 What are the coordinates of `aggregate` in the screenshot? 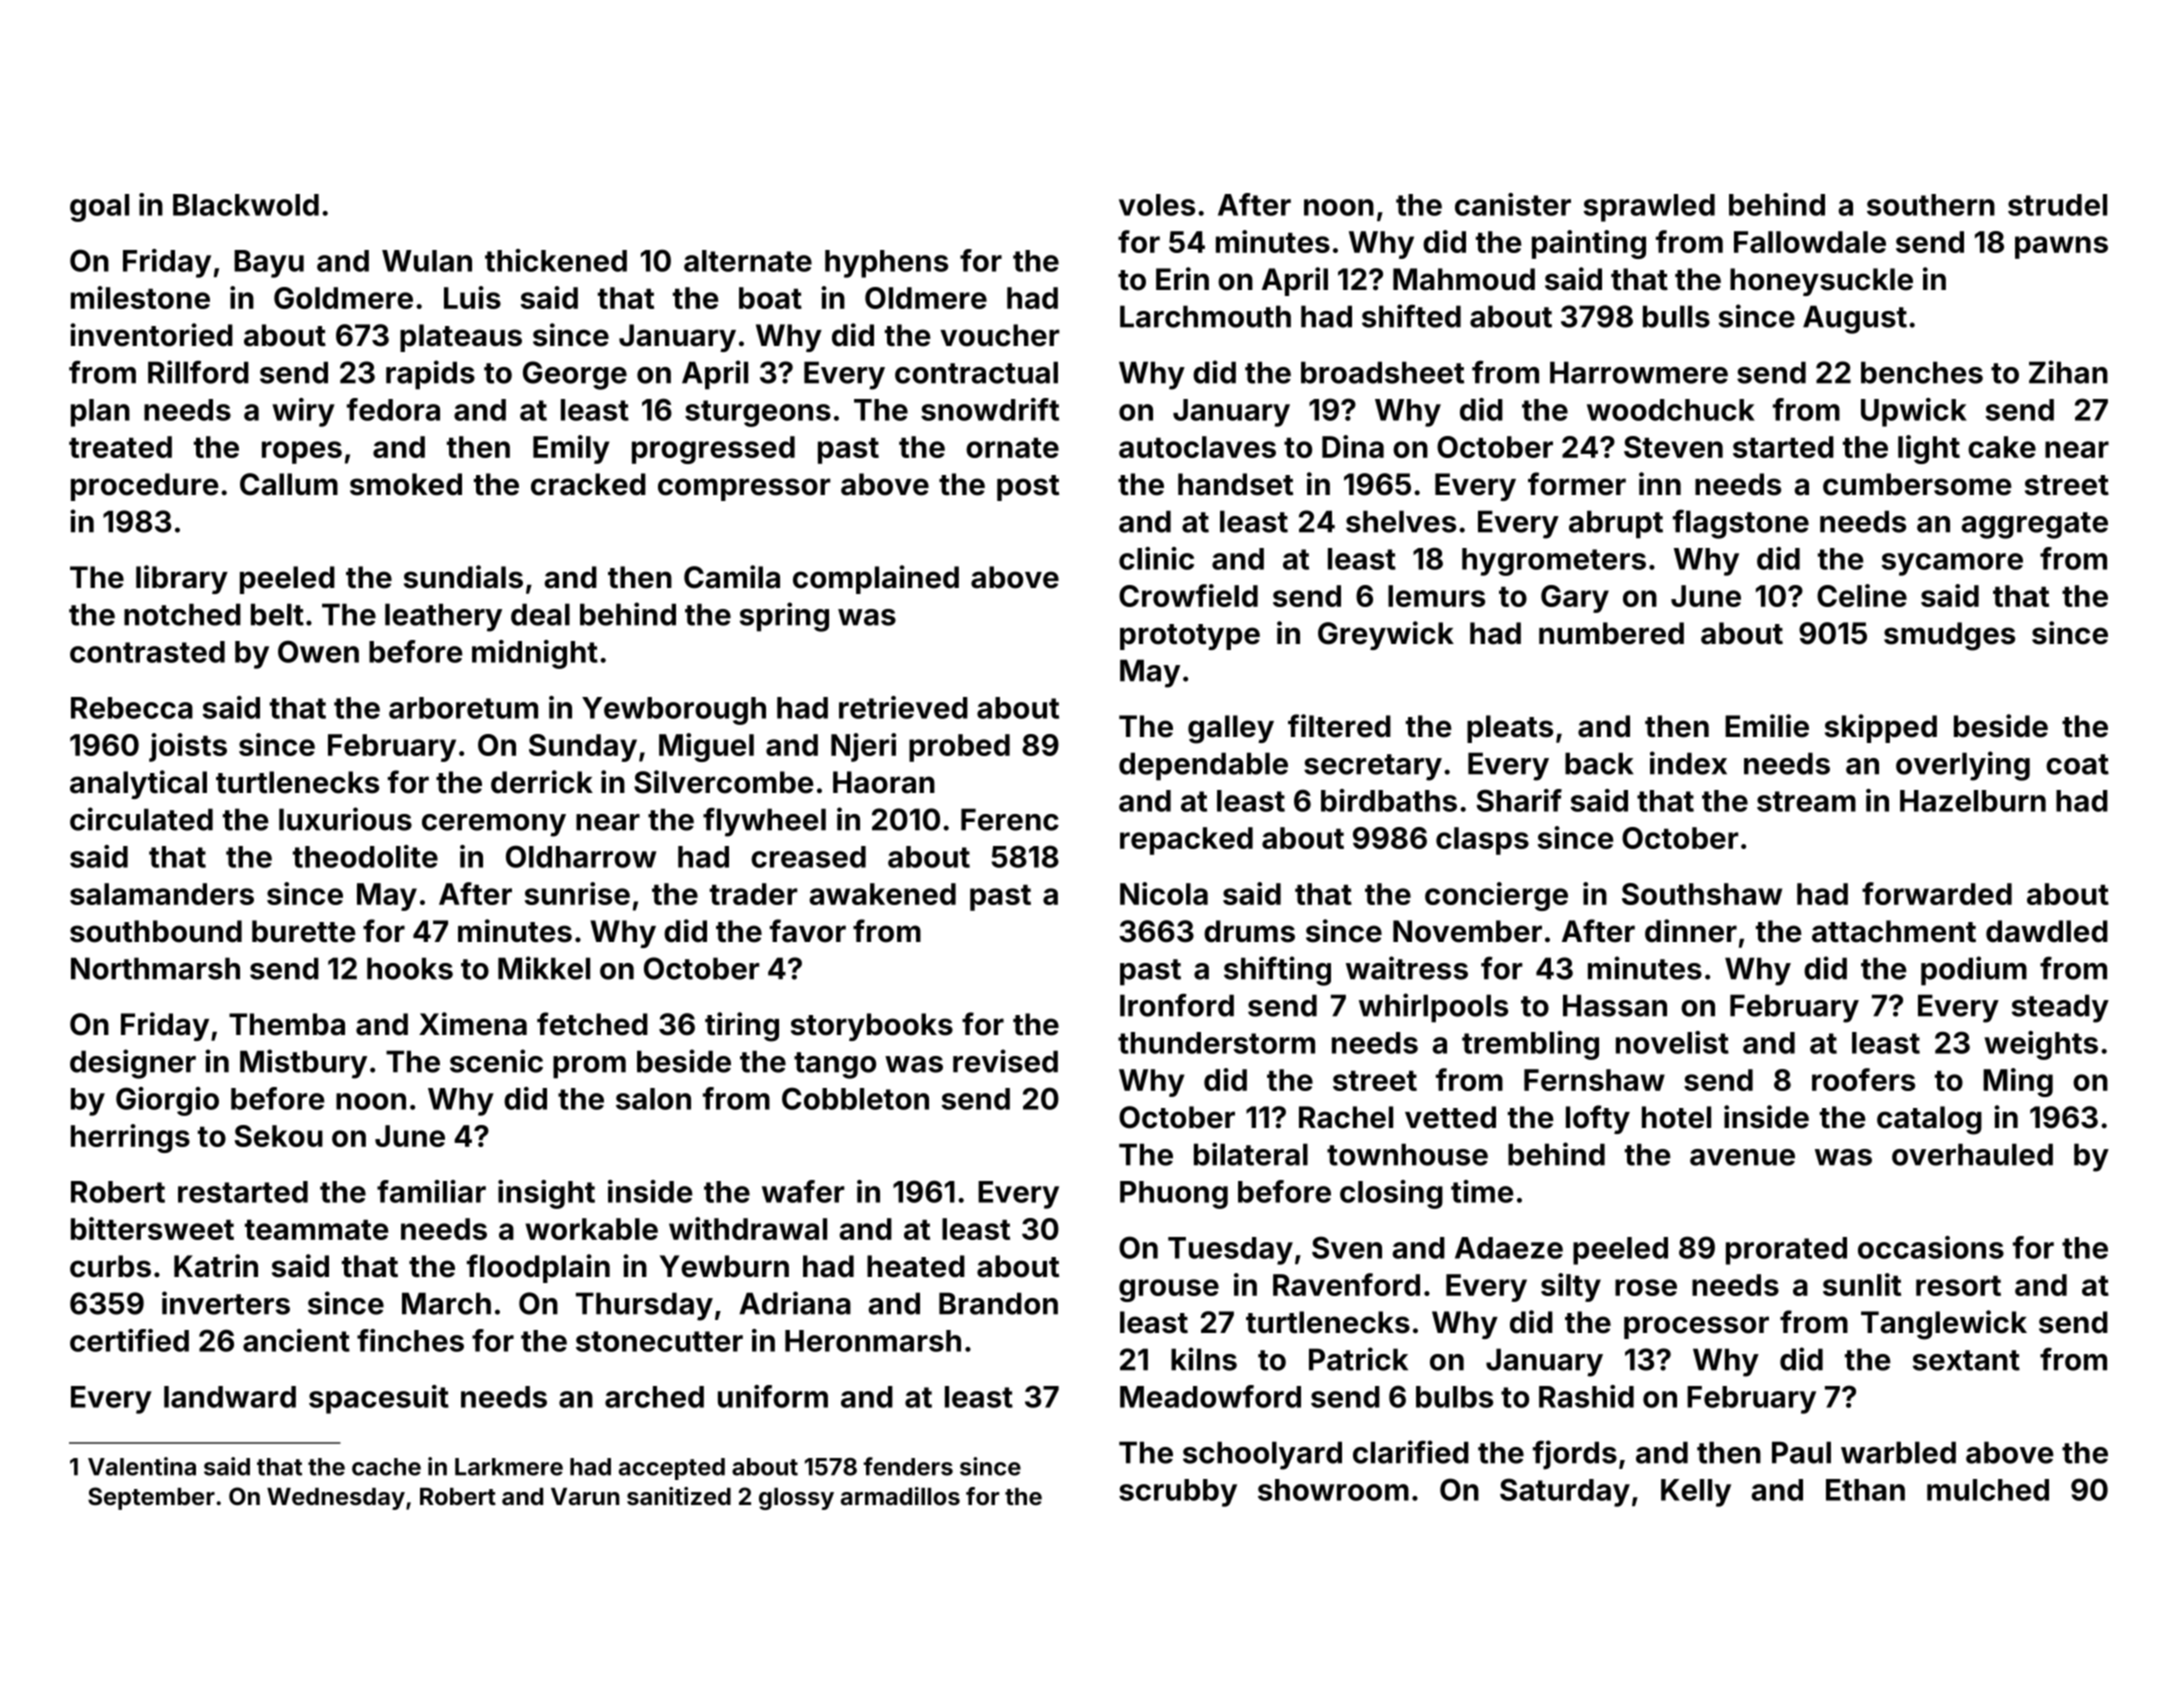 It's located at (2034, 525).
